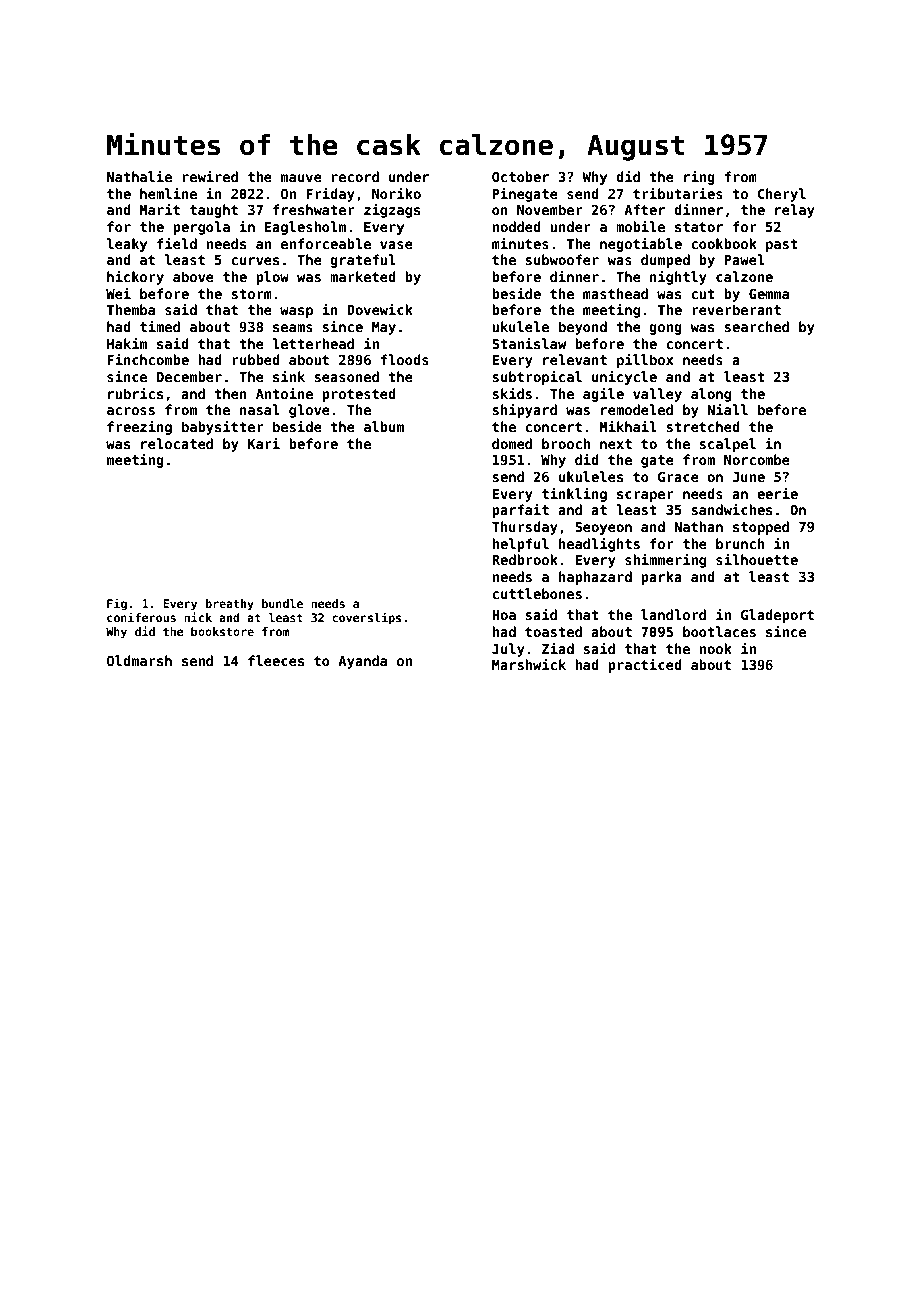 This screenshot has width=924, height=1311. I want to click on masthead, so click(615, 293).
